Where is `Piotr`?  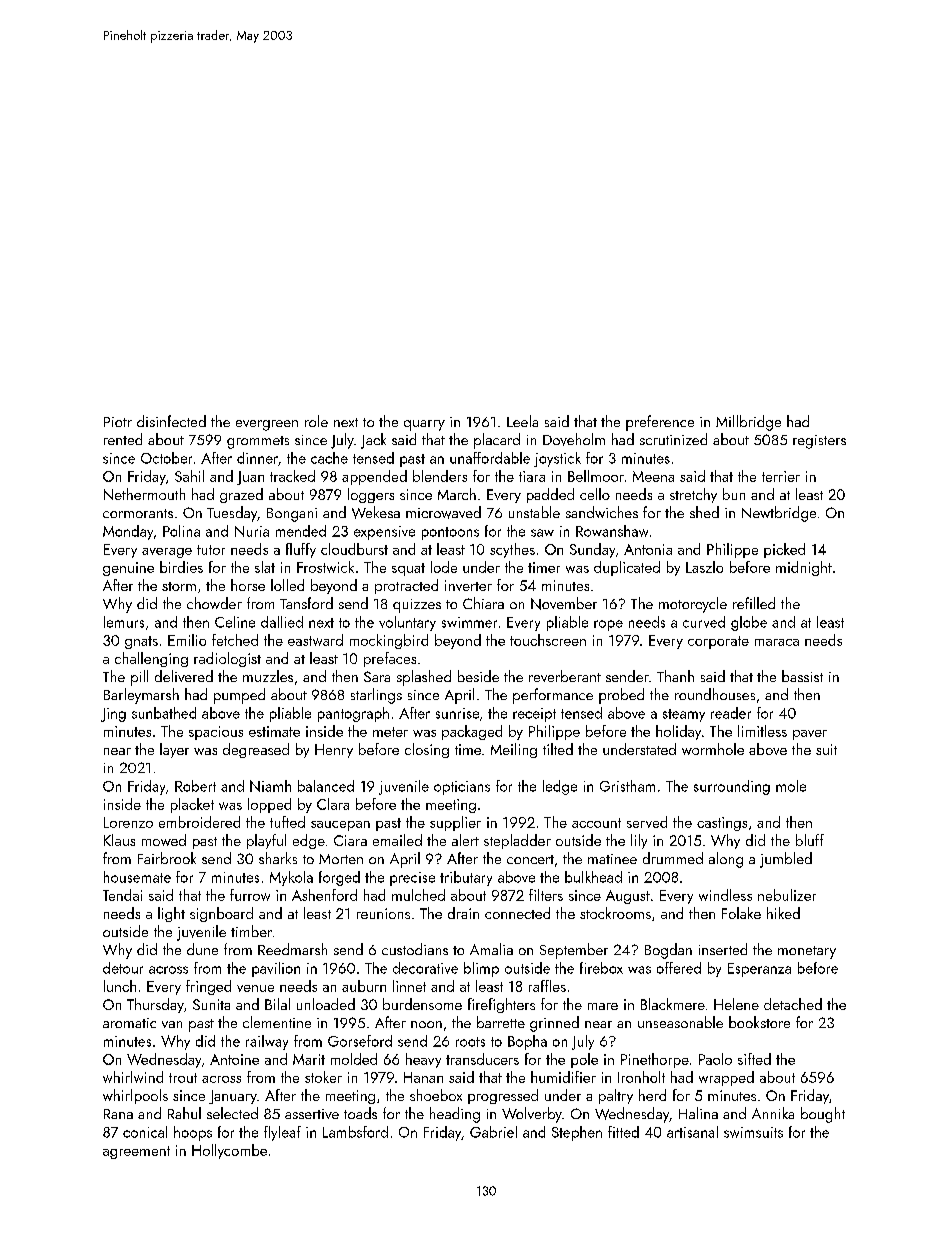
Piotr is located at coordinates (118, 422).
